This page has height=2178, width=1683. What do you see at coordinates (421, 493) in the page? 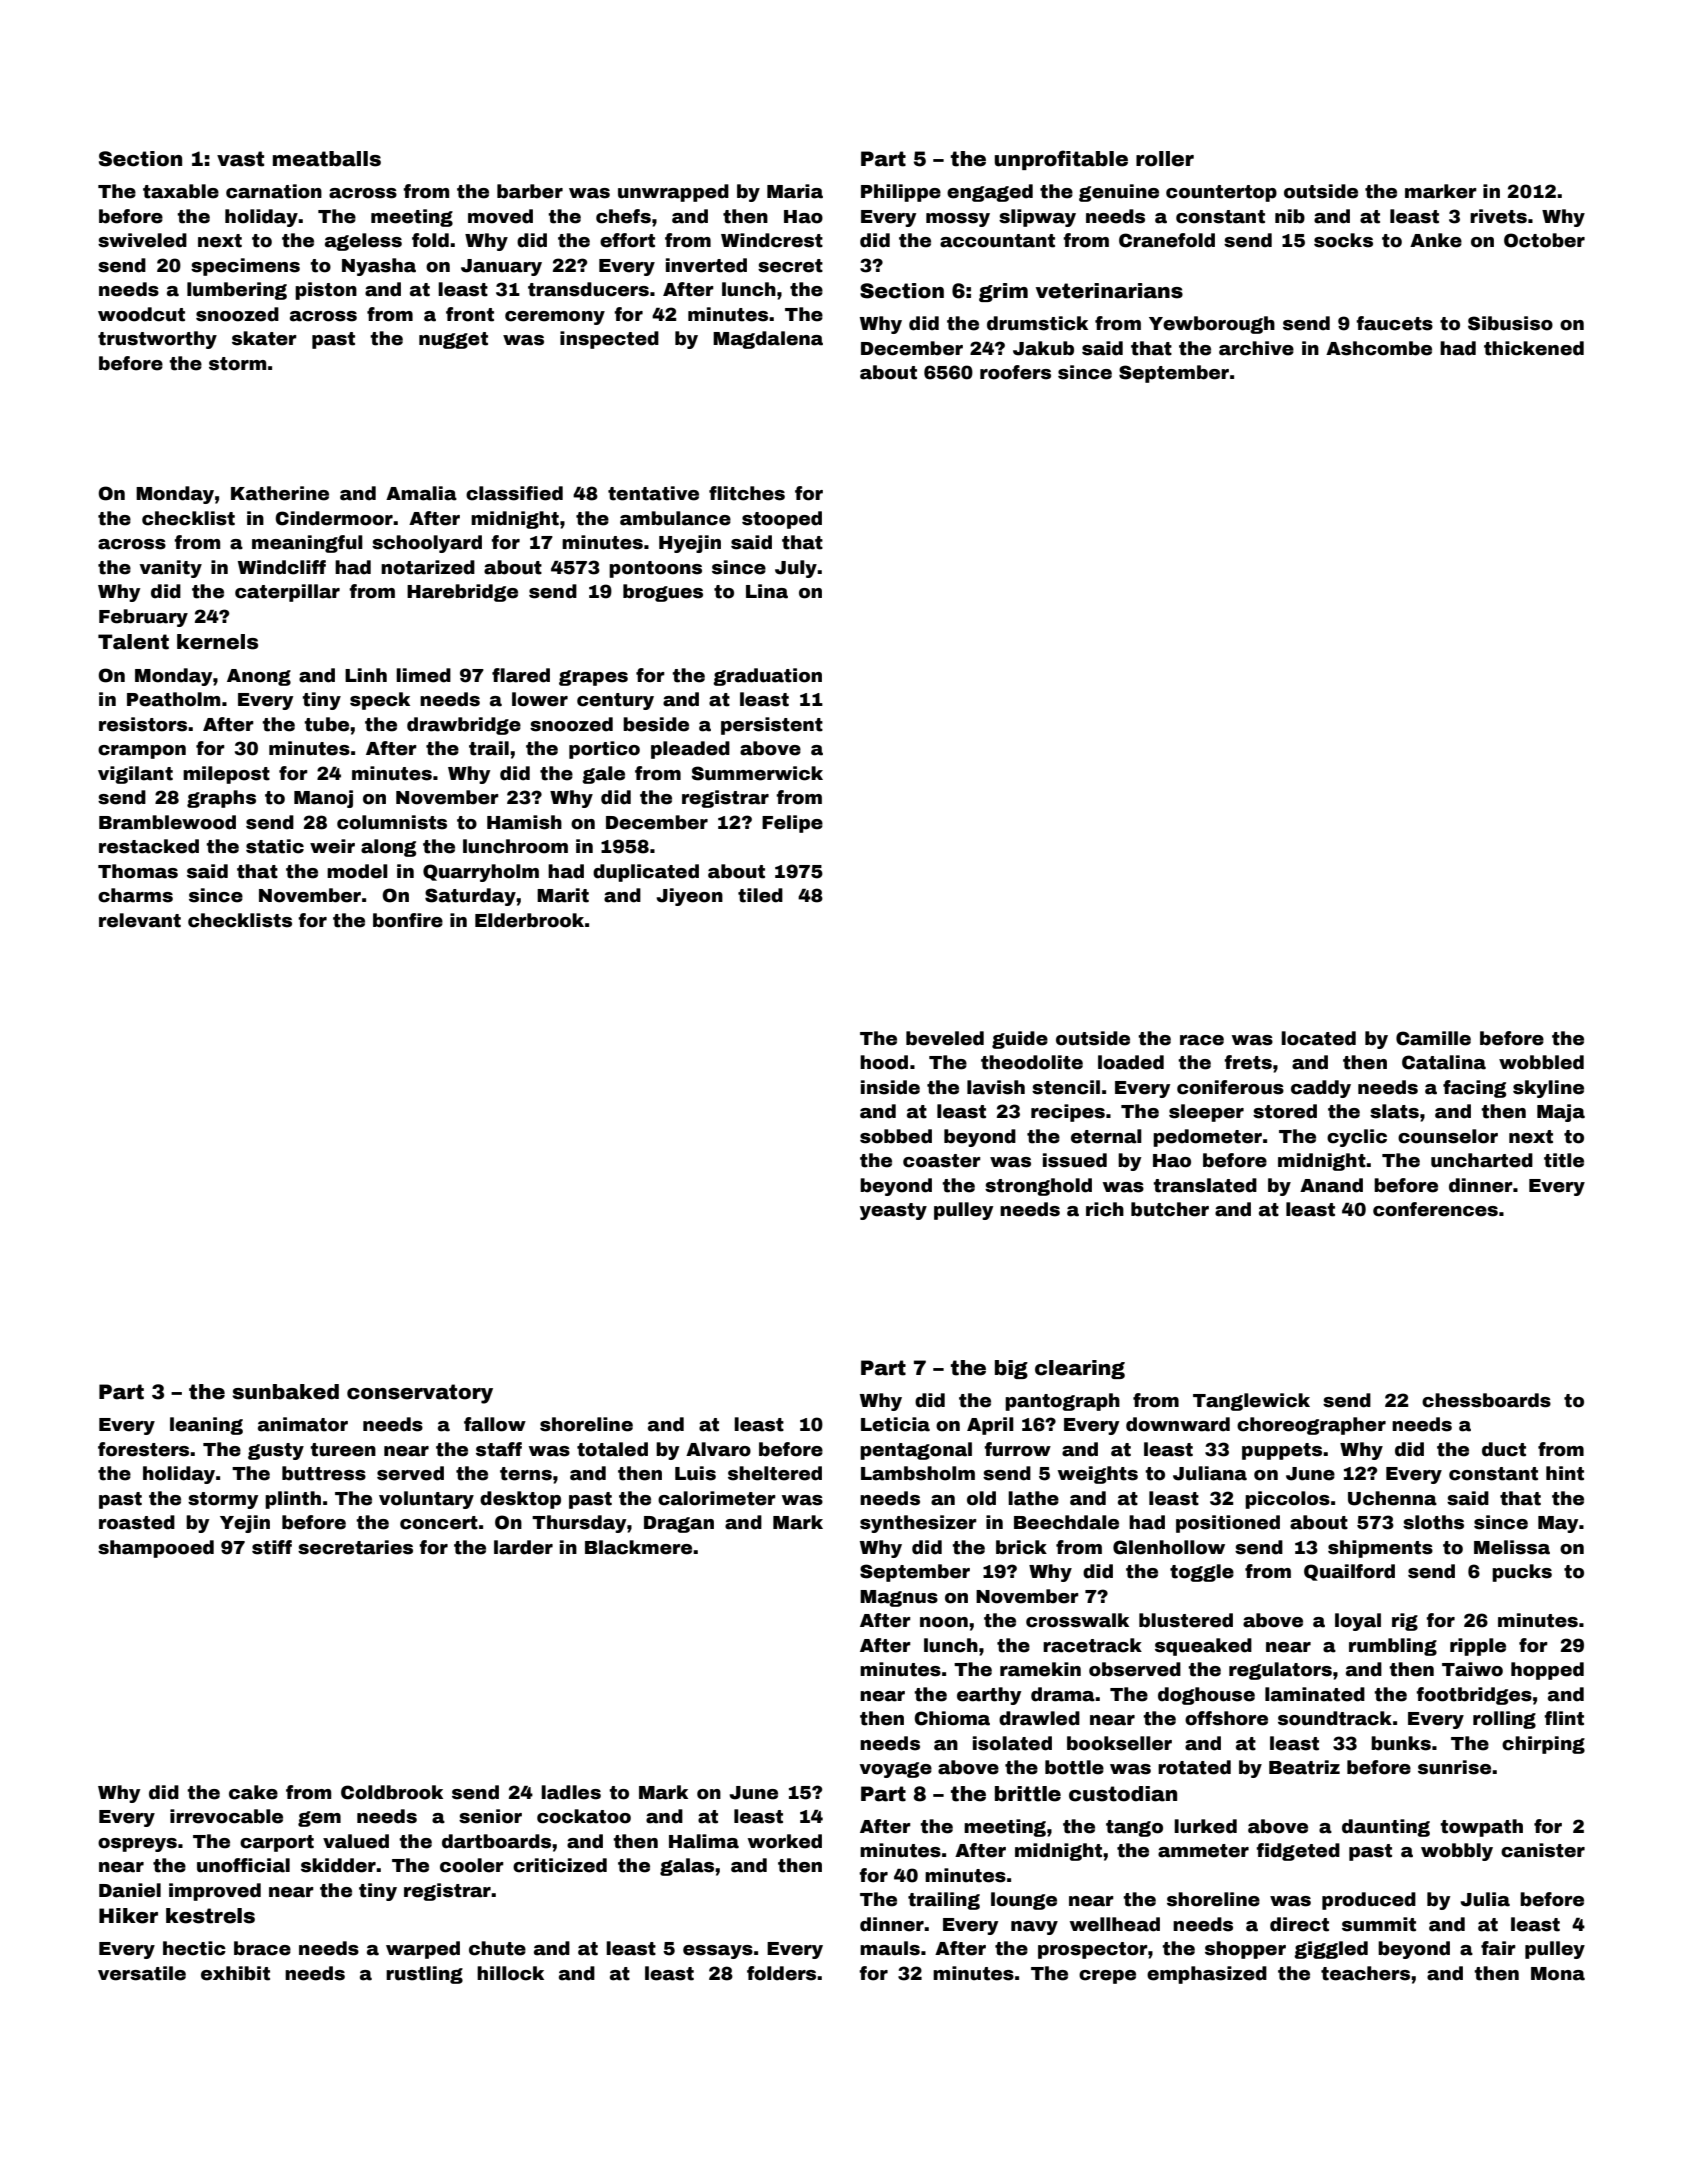
I see `Amalia` at bounding box center [421, 493].
